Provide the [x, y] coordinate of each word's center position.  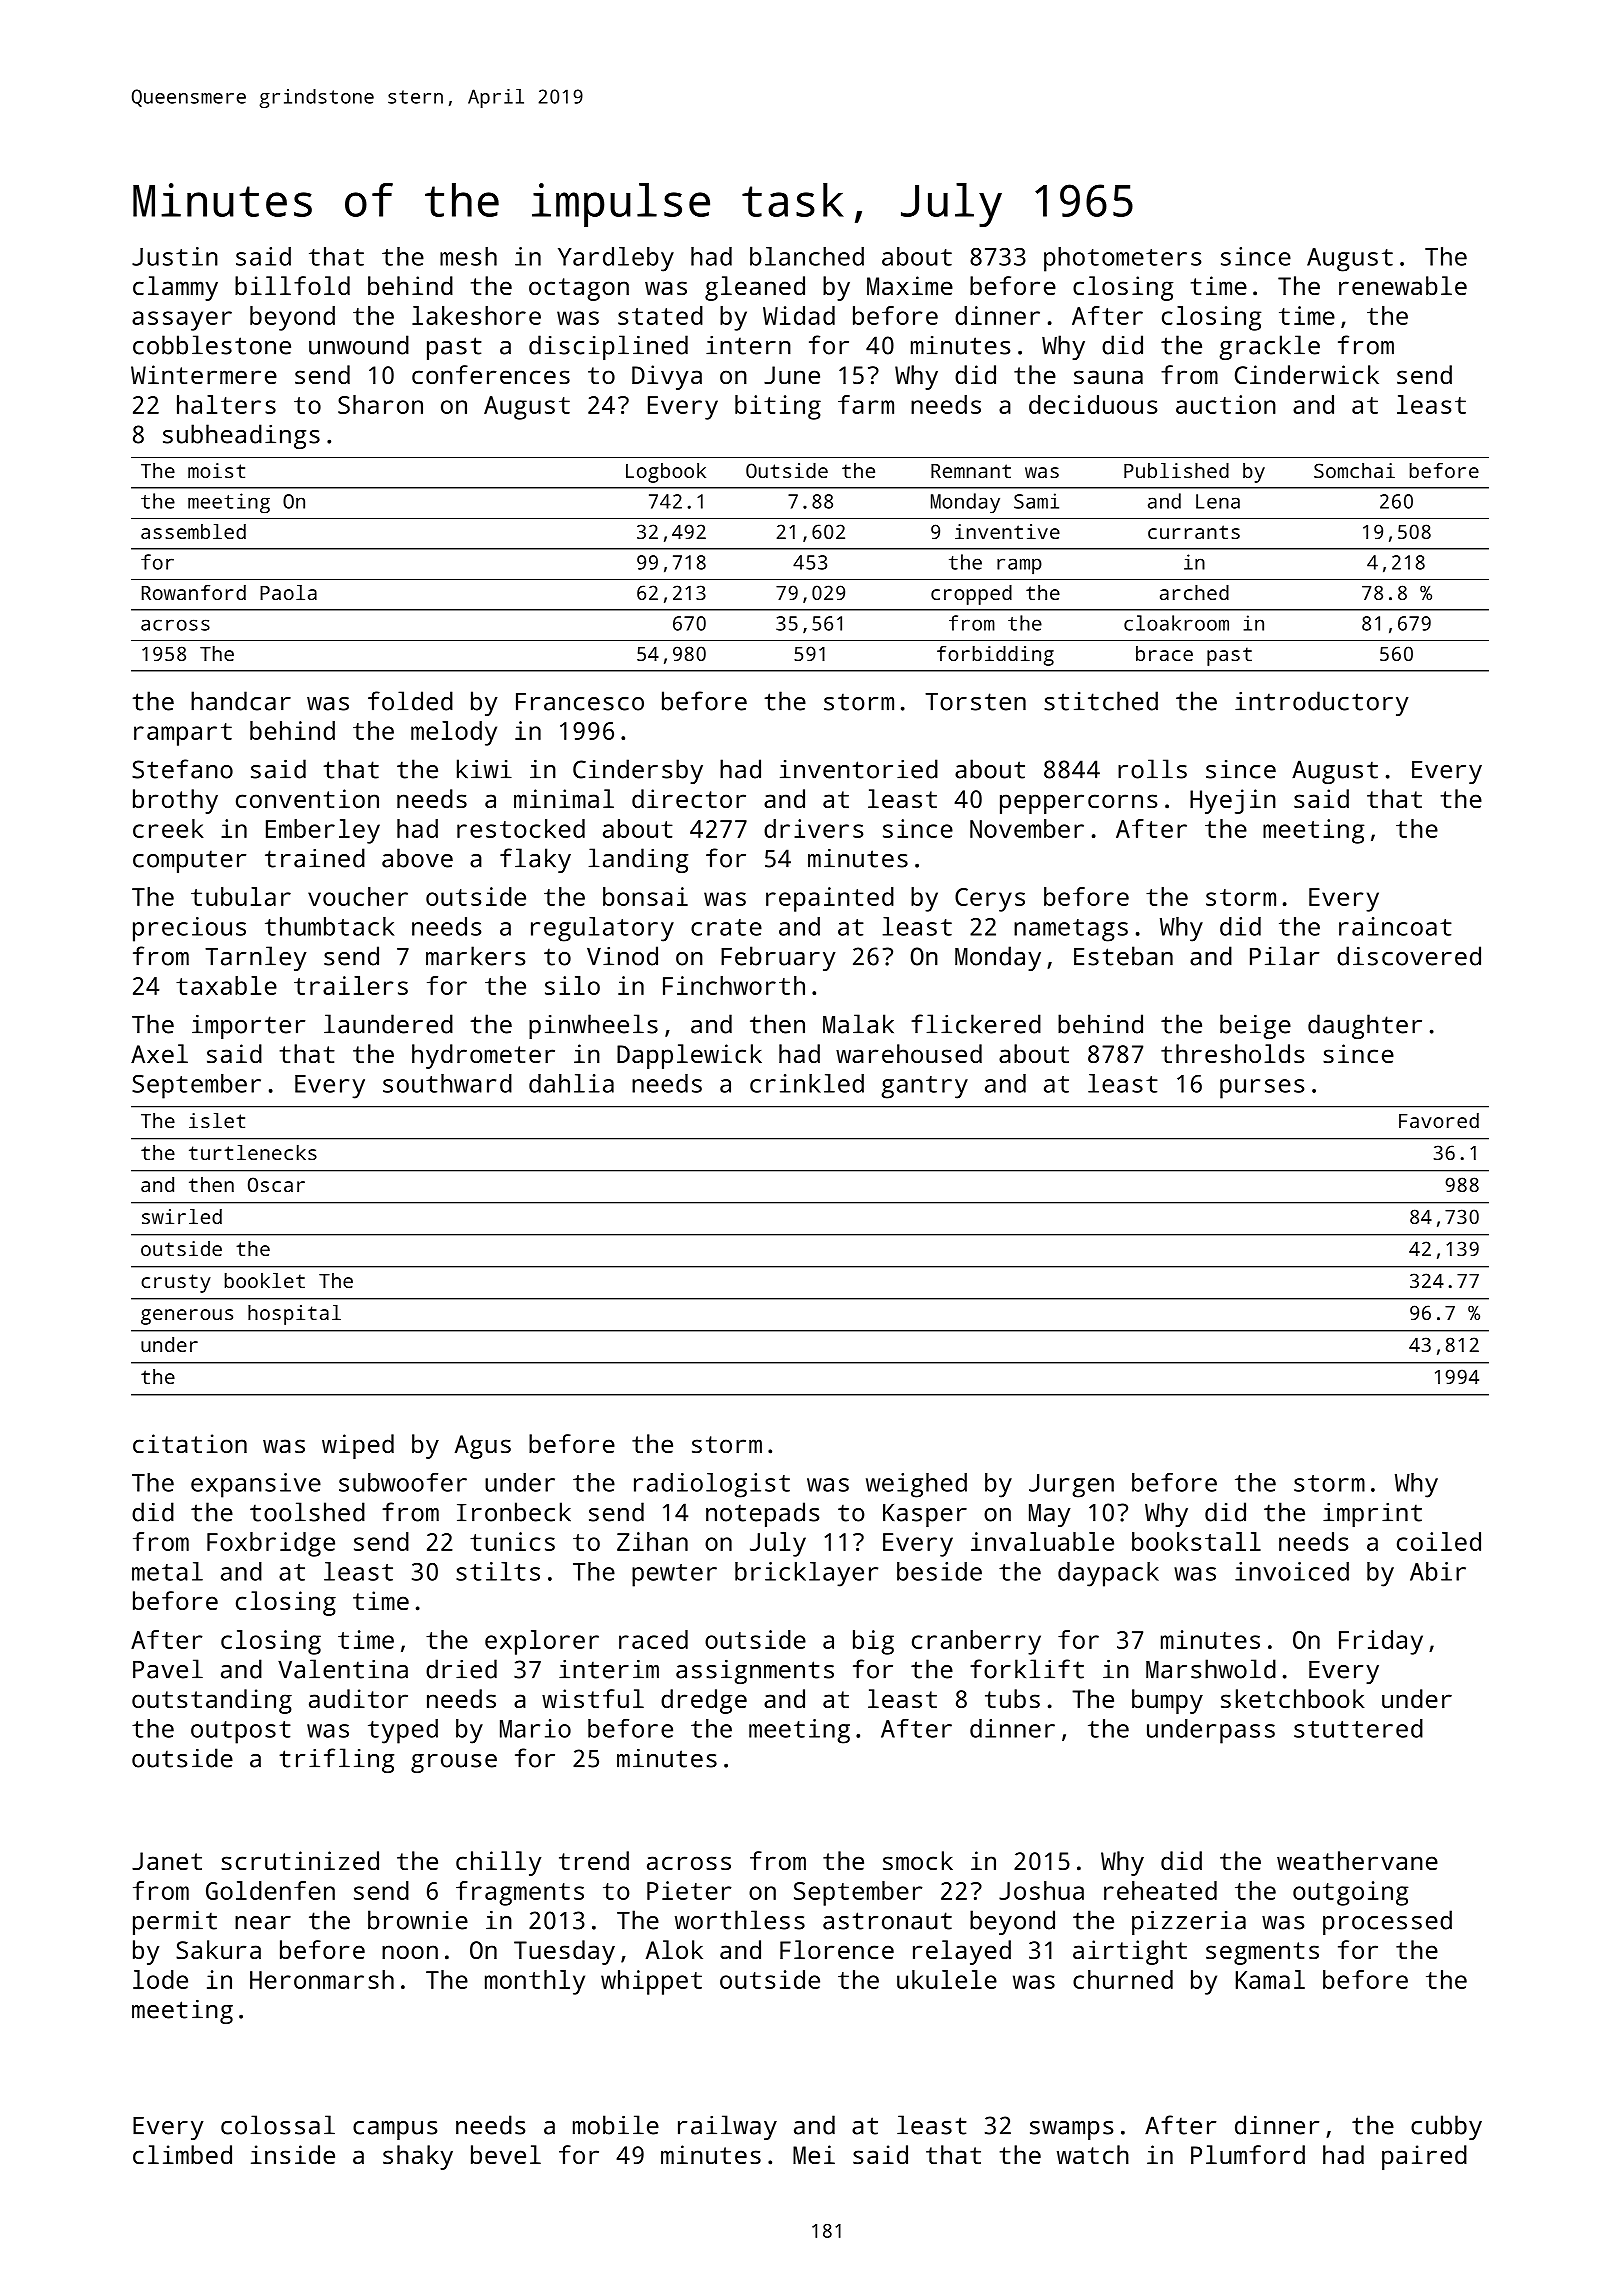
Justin [175, 256]
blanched [807, 256]
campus [395, 2130]
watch [1093, 2154]
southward [447, 1083]
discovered [1409, 956]
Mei [814, 2154]
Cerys [990, 900]
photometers [1122, 259]
